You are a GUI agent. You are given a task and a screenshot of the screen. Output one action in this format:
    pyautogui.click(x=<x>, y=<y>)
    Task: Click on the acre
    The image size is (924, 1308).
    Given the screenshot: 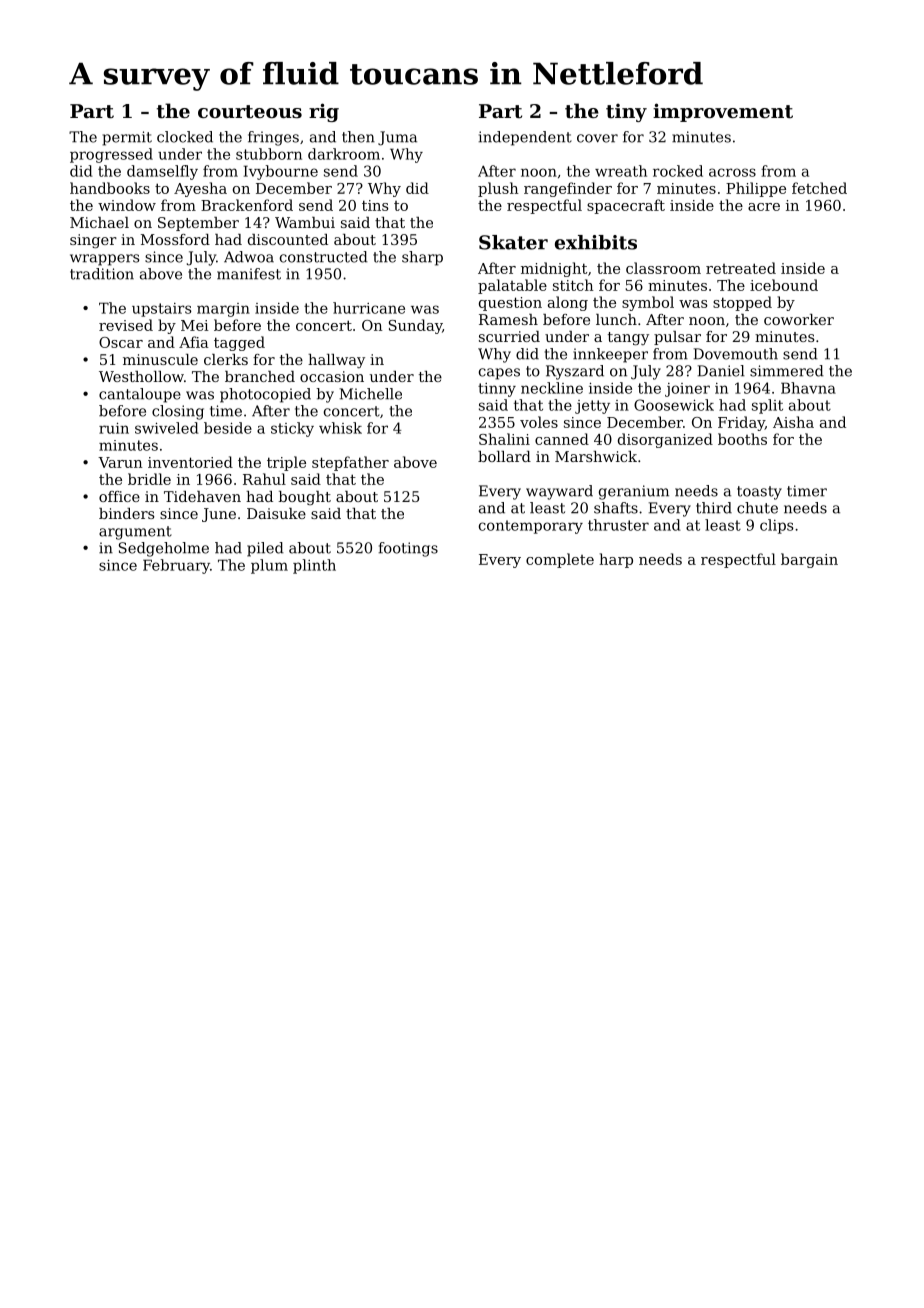 What is the action you would take?
    pyautogui.click(x=764, y=207)
